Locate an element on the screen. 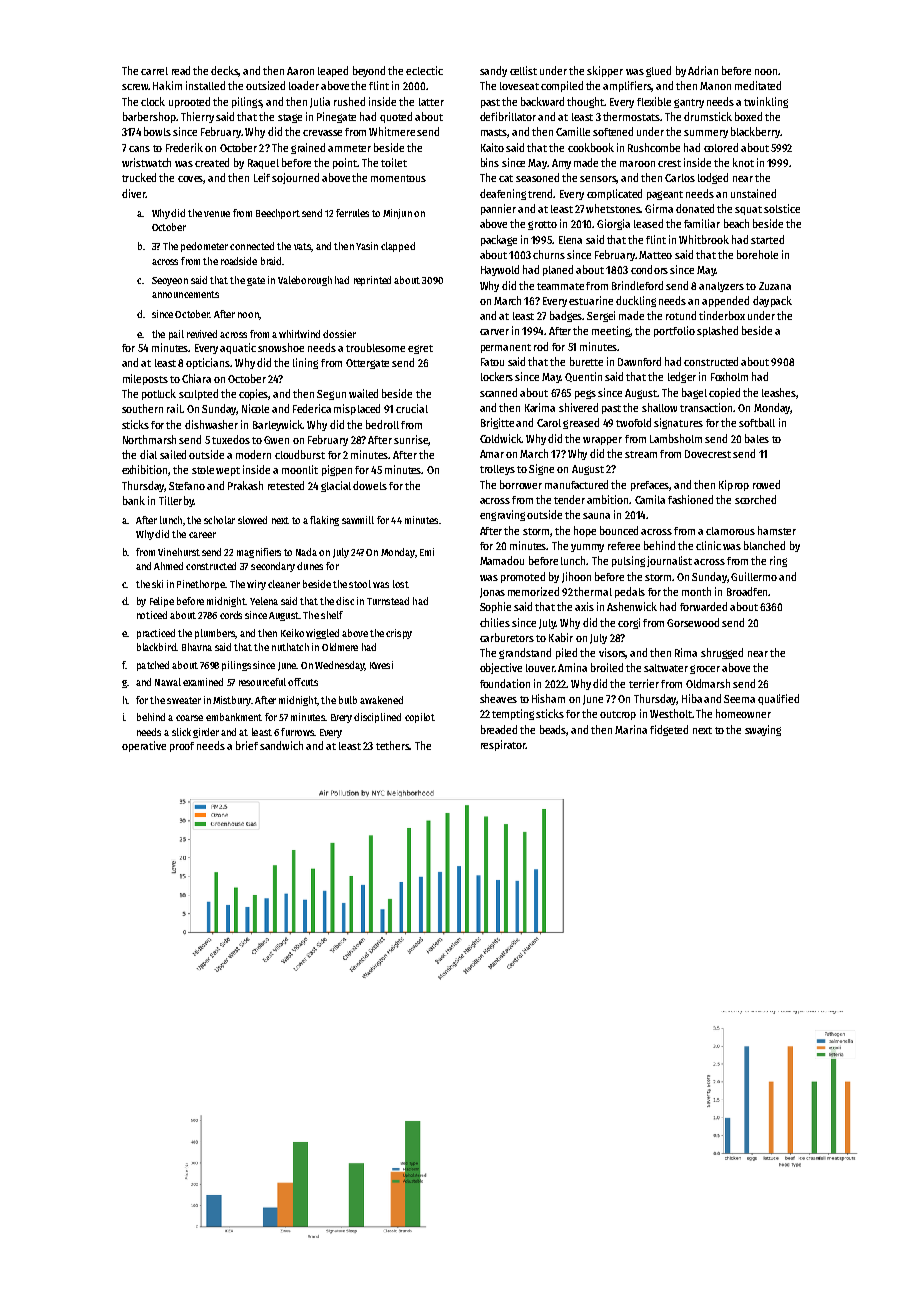 The width and height of the screenshot is (924, 1308). scanned is located at coordinates (498, 392).
